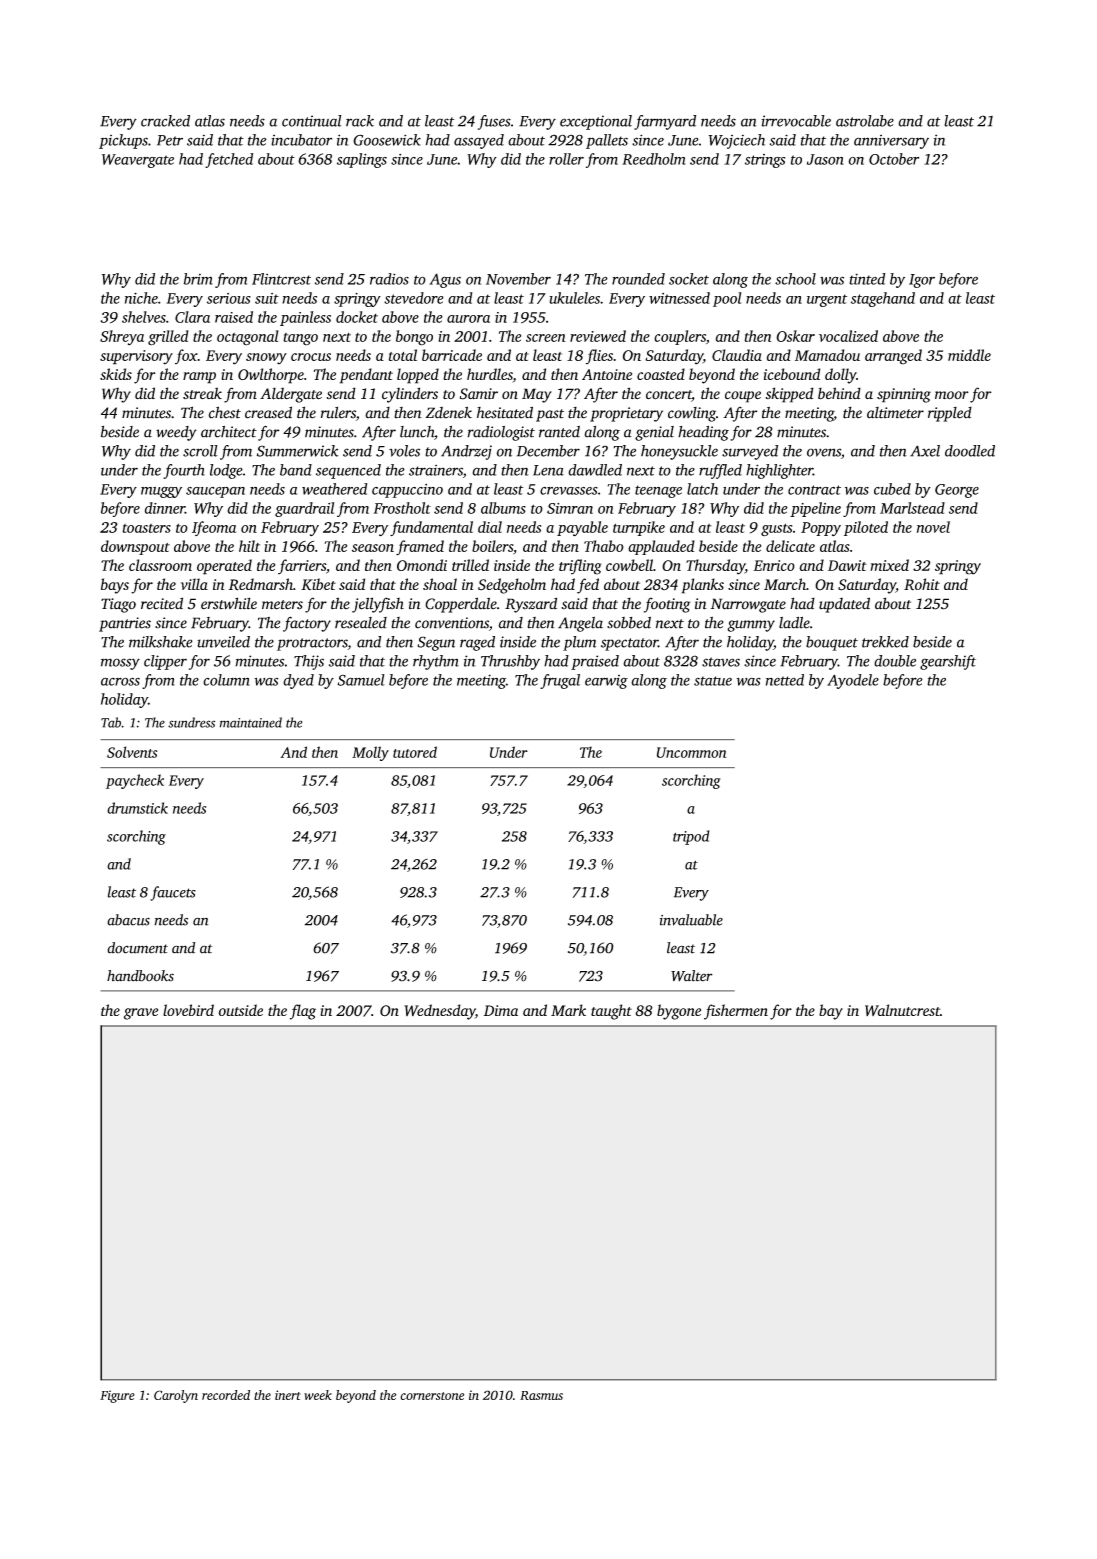 The image size is (1097, 1559). Describe the element at coordinates (948, 662) in the screenshot. I see `gearshift` at that location.
